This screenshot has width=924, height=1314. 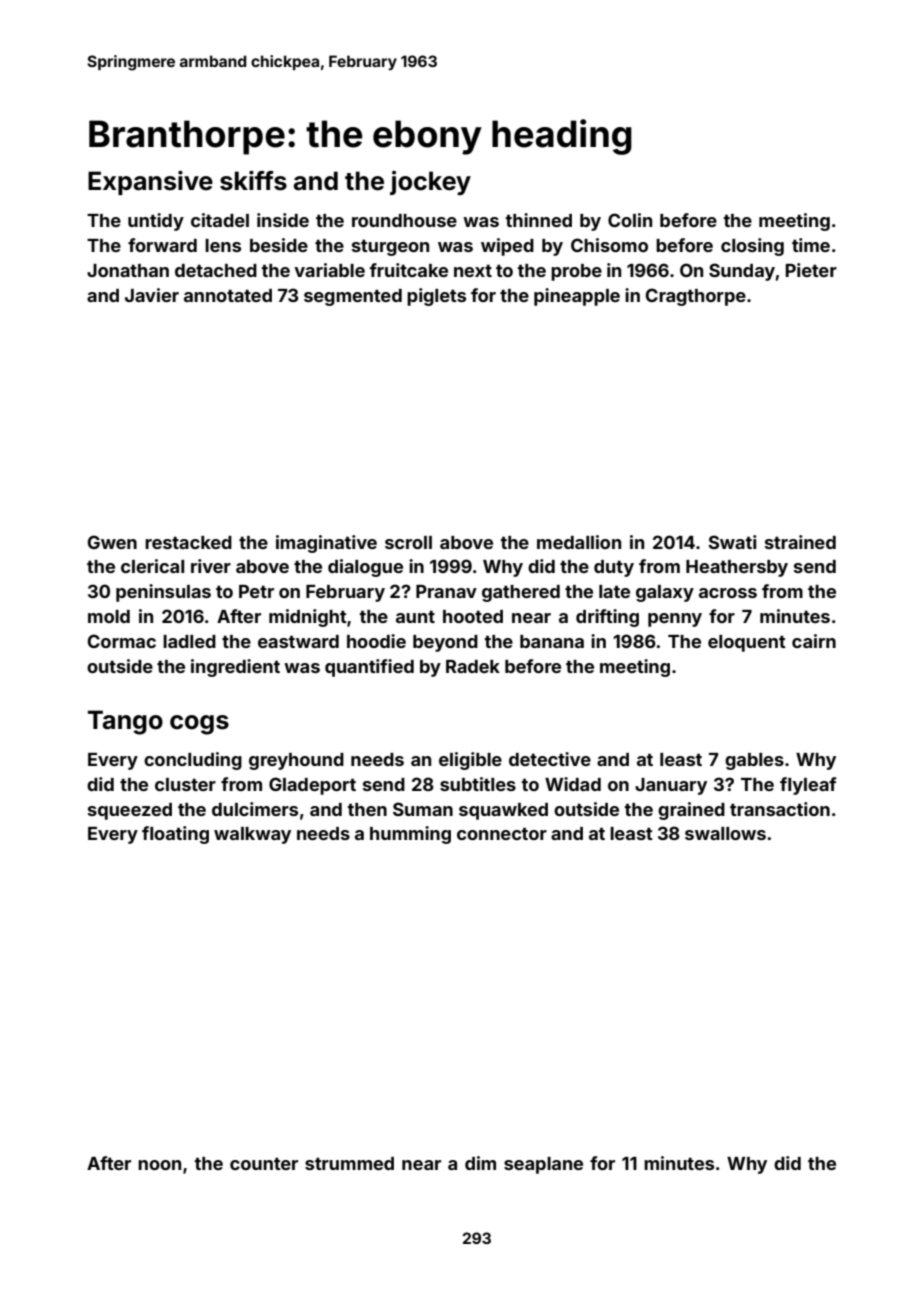 What do you see at coordinates (800, 542) in the screenshot?
I see `strained` at bounding box center [800, 542].
